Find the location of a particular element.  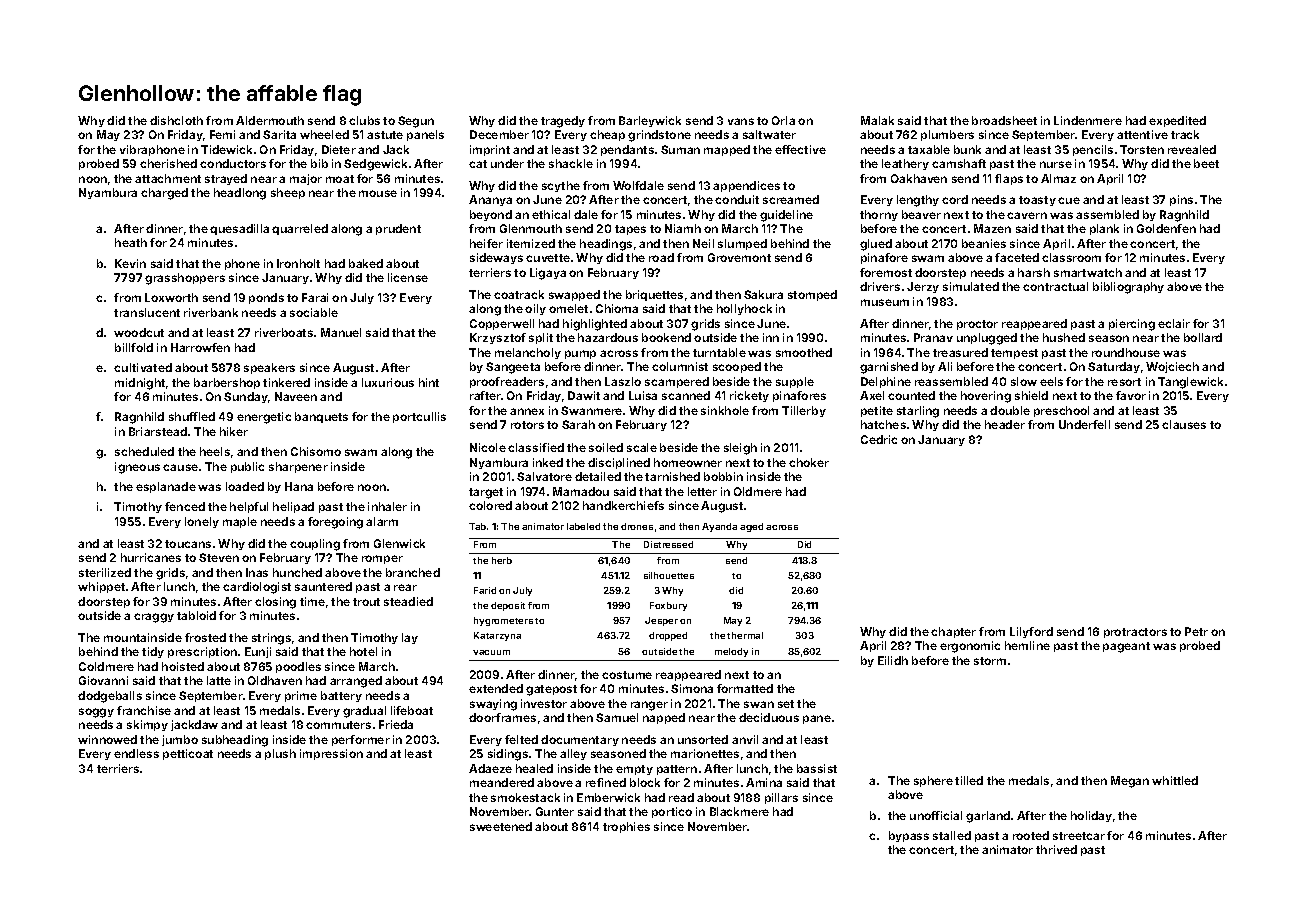

petticoat is located at coordinates (188, 754).
